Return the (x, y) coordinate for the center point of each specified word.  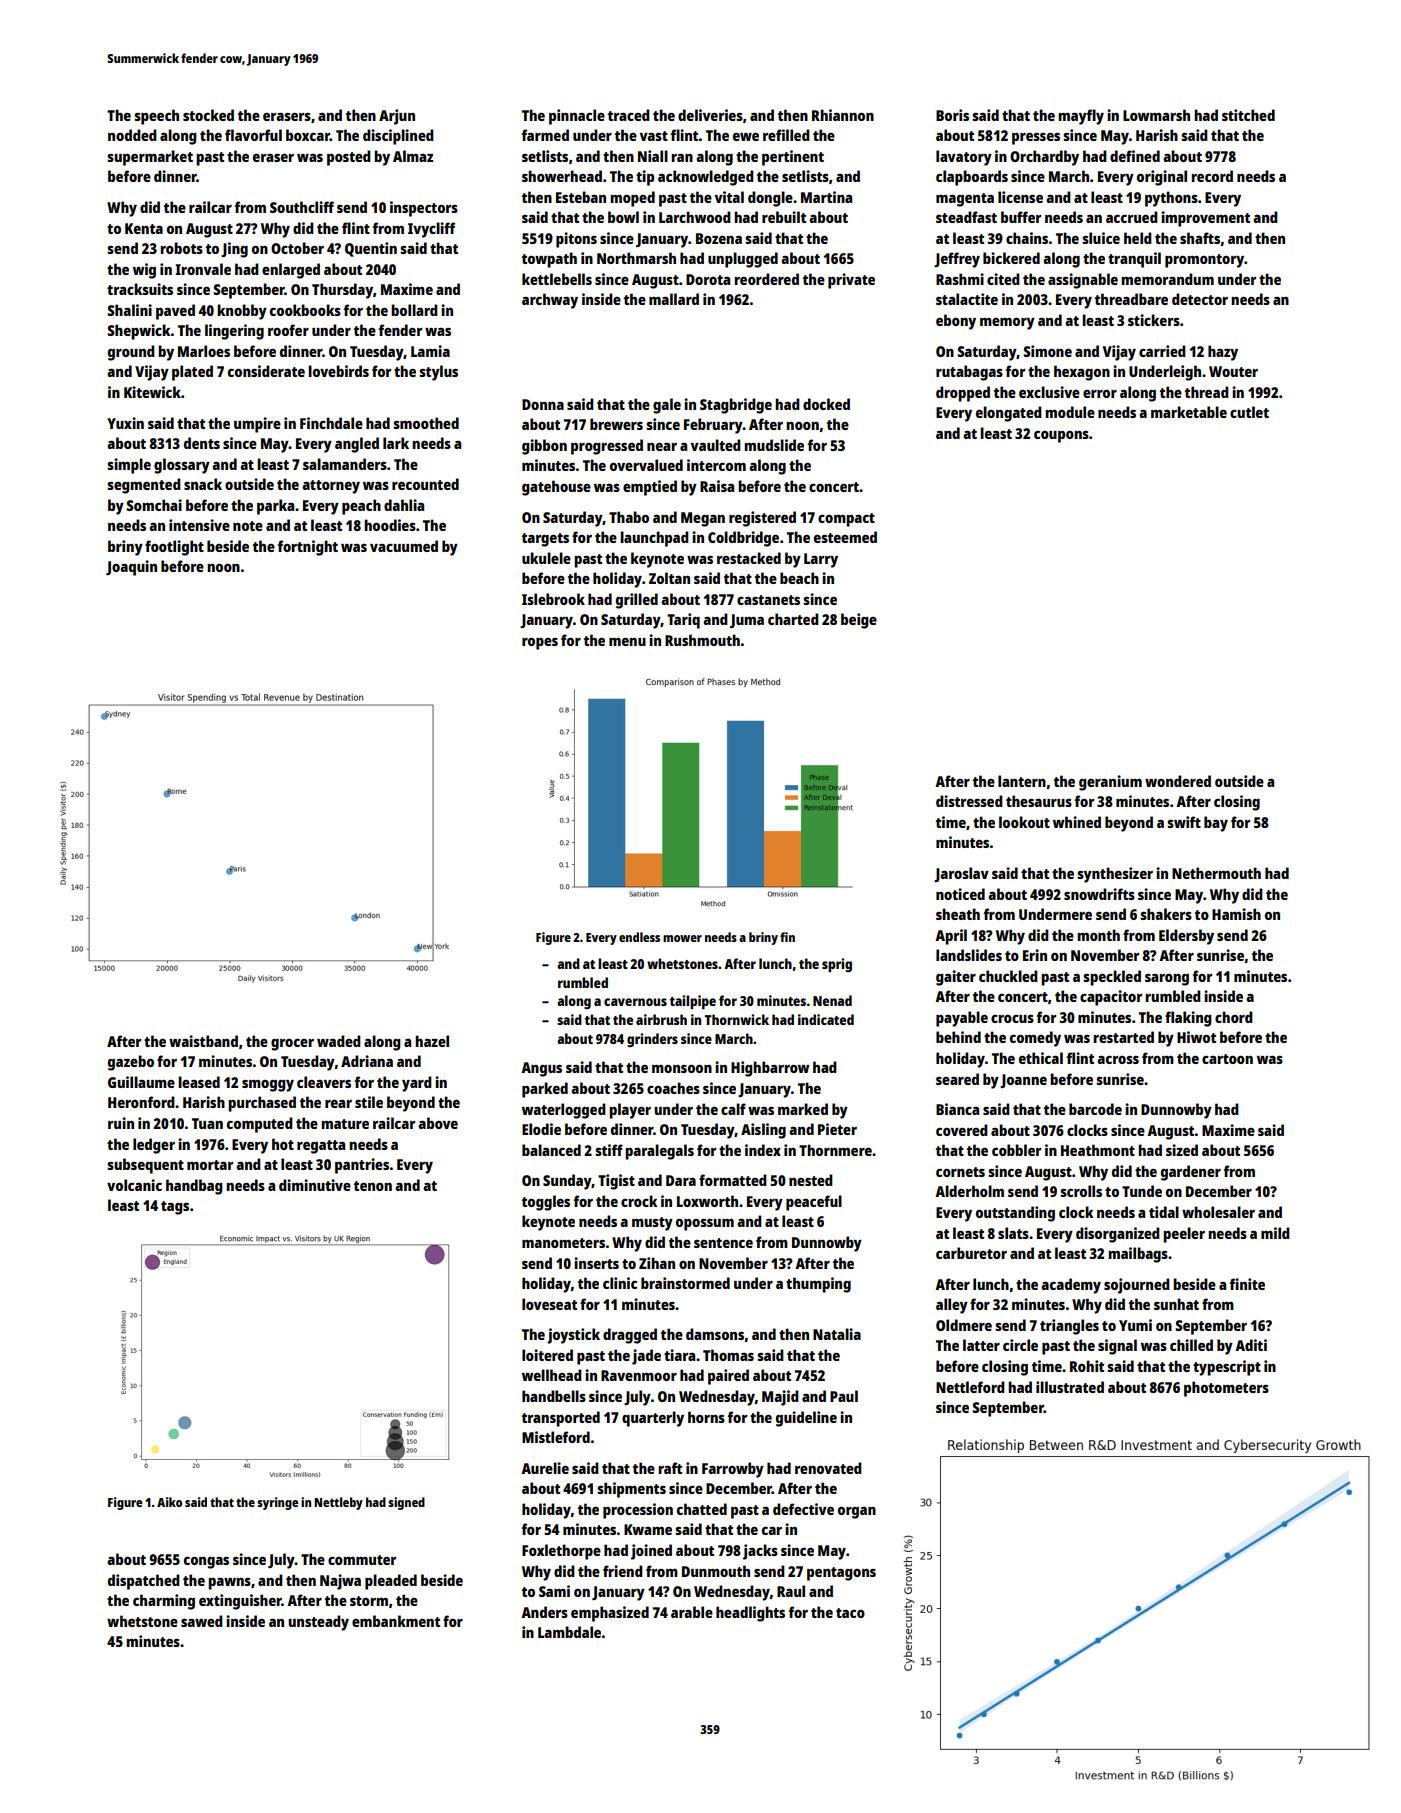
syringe (277, 1503)
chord (1234, 1017)
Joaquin (131, 568)
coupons (1061, 437)
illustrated (1070, 1387)
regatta (321, 1147)
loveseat (549, 1304)
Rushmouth (702, 640)
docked (826, 404)
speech (156, 117)
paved (175, 312)
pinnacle (577, 117)
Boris (952, 115)
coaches (673, 1088)
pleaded (391, 1582)
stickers (1154, 320)
